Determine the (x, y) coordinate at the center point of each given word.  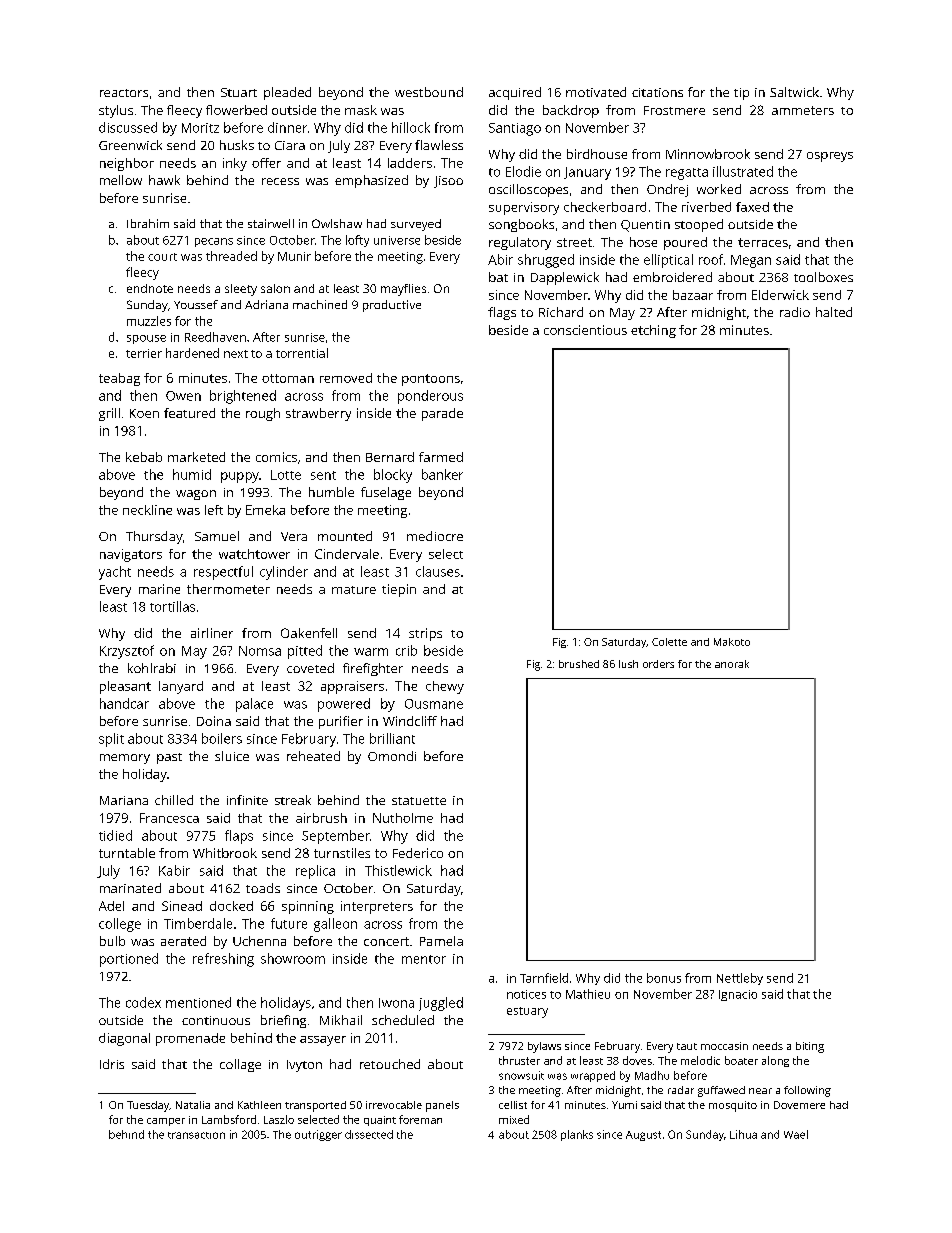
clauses (438, 571)
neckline (147, 510)
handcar (124, 703)
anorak (732, 664)
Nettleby (740, 979)
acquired (515, 93)
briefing (283, 1021)
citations (657, 92)
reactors (124, 93)
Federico (418, 853)
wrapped (593, 1076)
